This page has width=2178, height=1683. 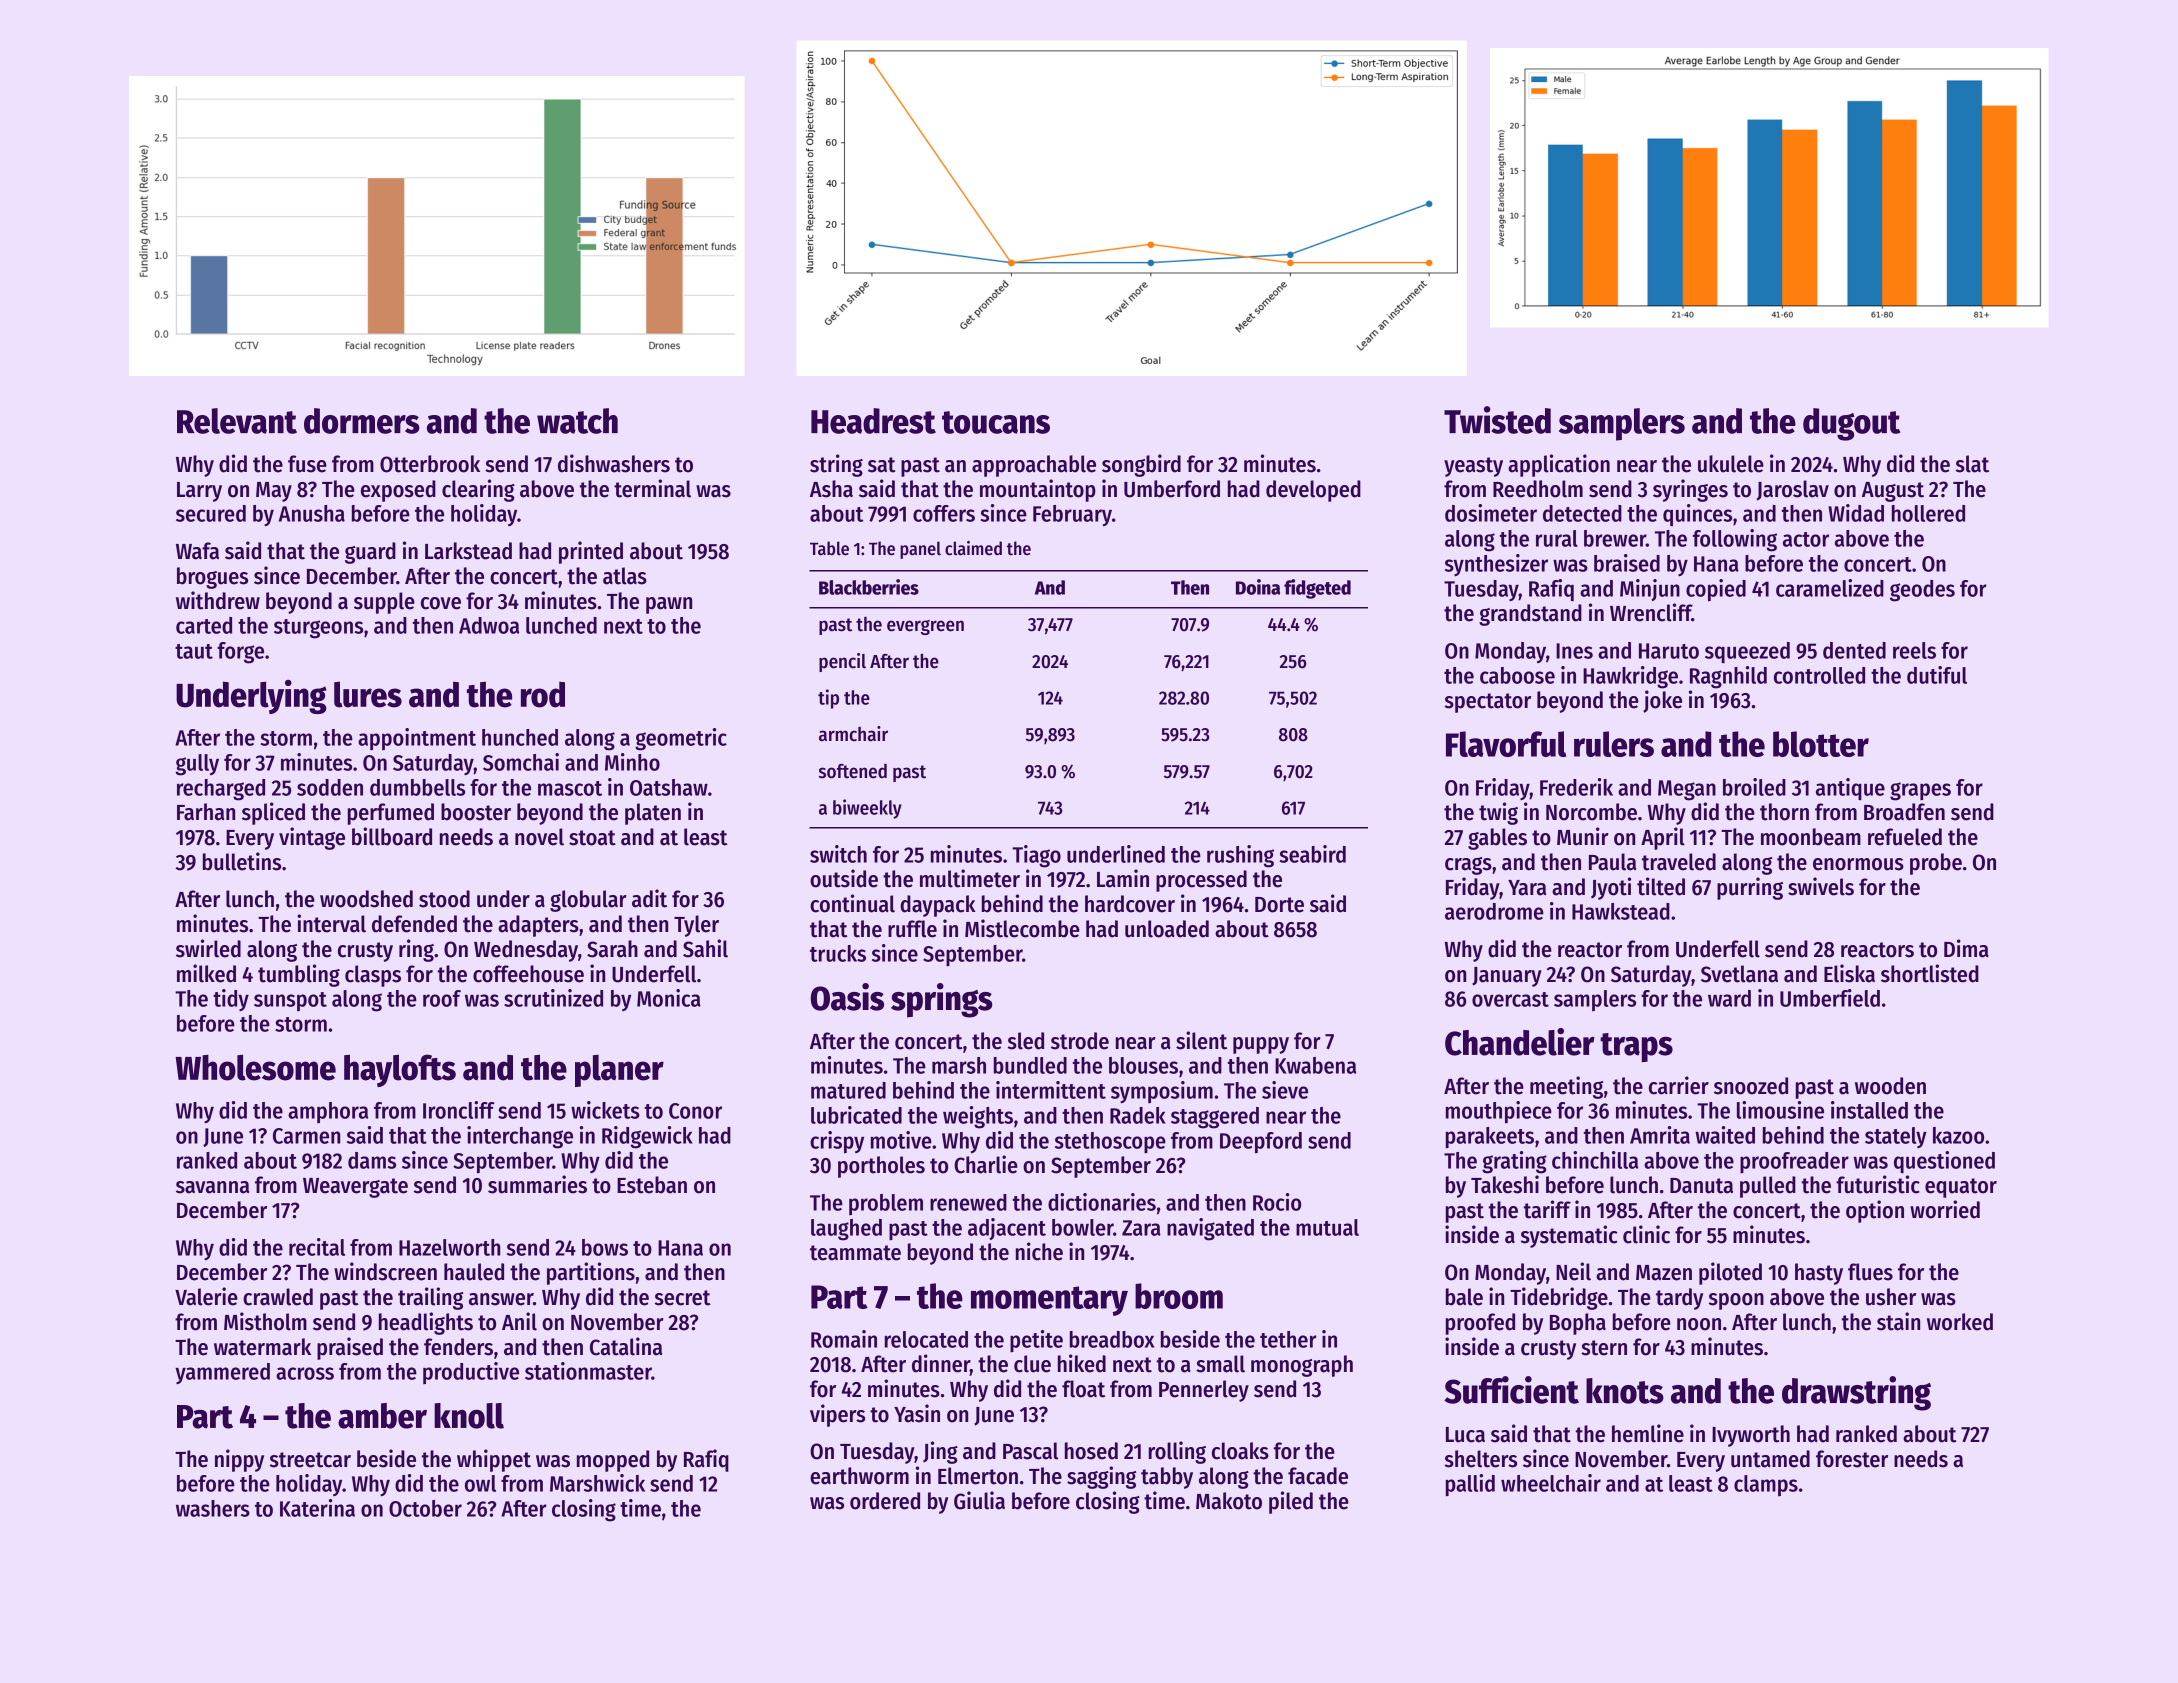 What do you see at coordinates (577, 421) in the page?
I see `watch` at bounding box center [577, 421].
